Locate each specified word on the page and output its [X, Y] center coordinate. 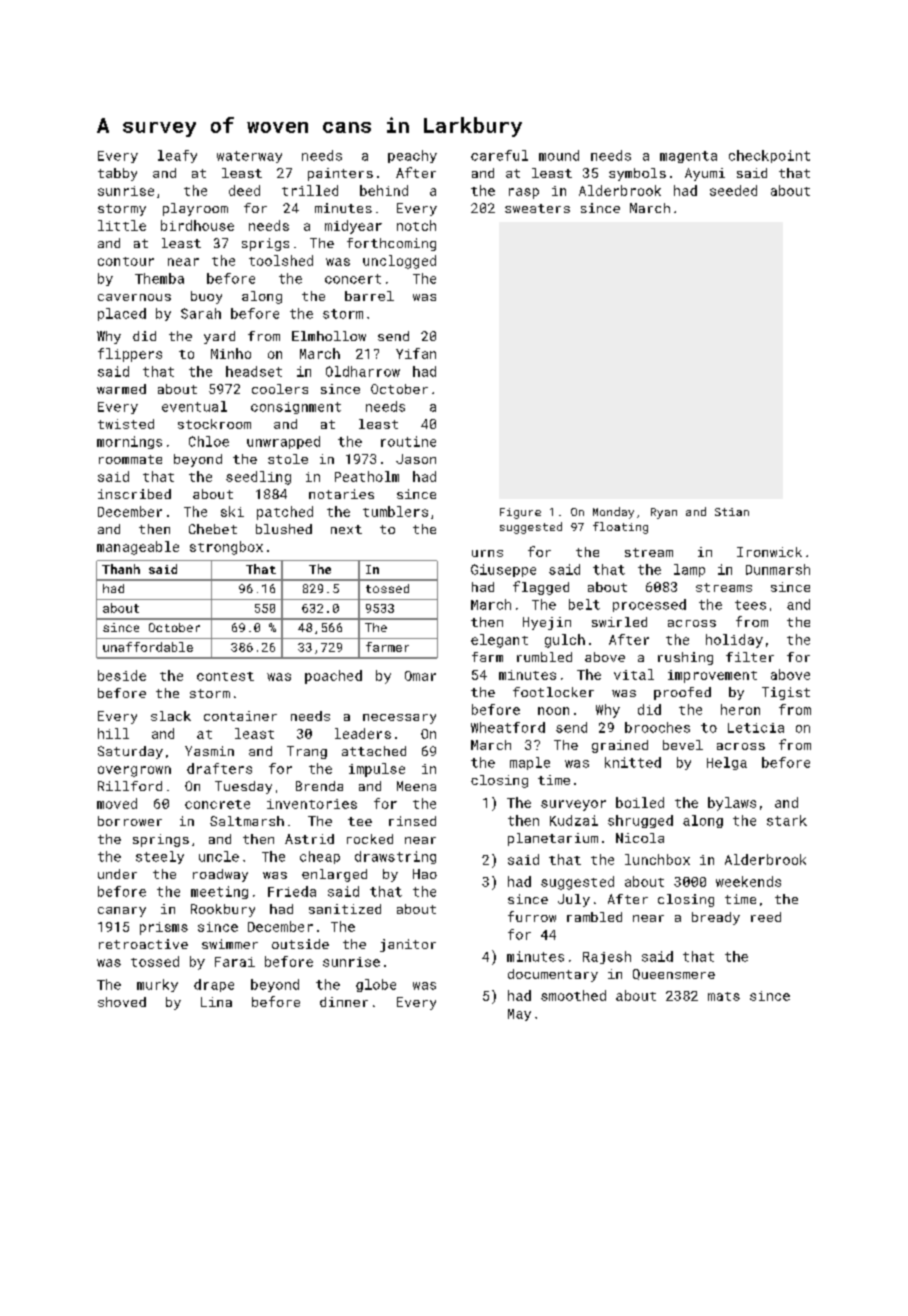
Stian [732, 512]
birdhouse [197, 225]
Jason [416, 459]
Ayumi [705, 174]
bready [716, 918]
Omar [420, 676]
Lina [216, 1002]
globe [376, 985]
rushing [685, 658]
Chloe [209, 441]
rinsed [412, 821]
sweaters [537, 208]
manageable [138, 548]
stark [787, 820]
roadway [220, 875]
